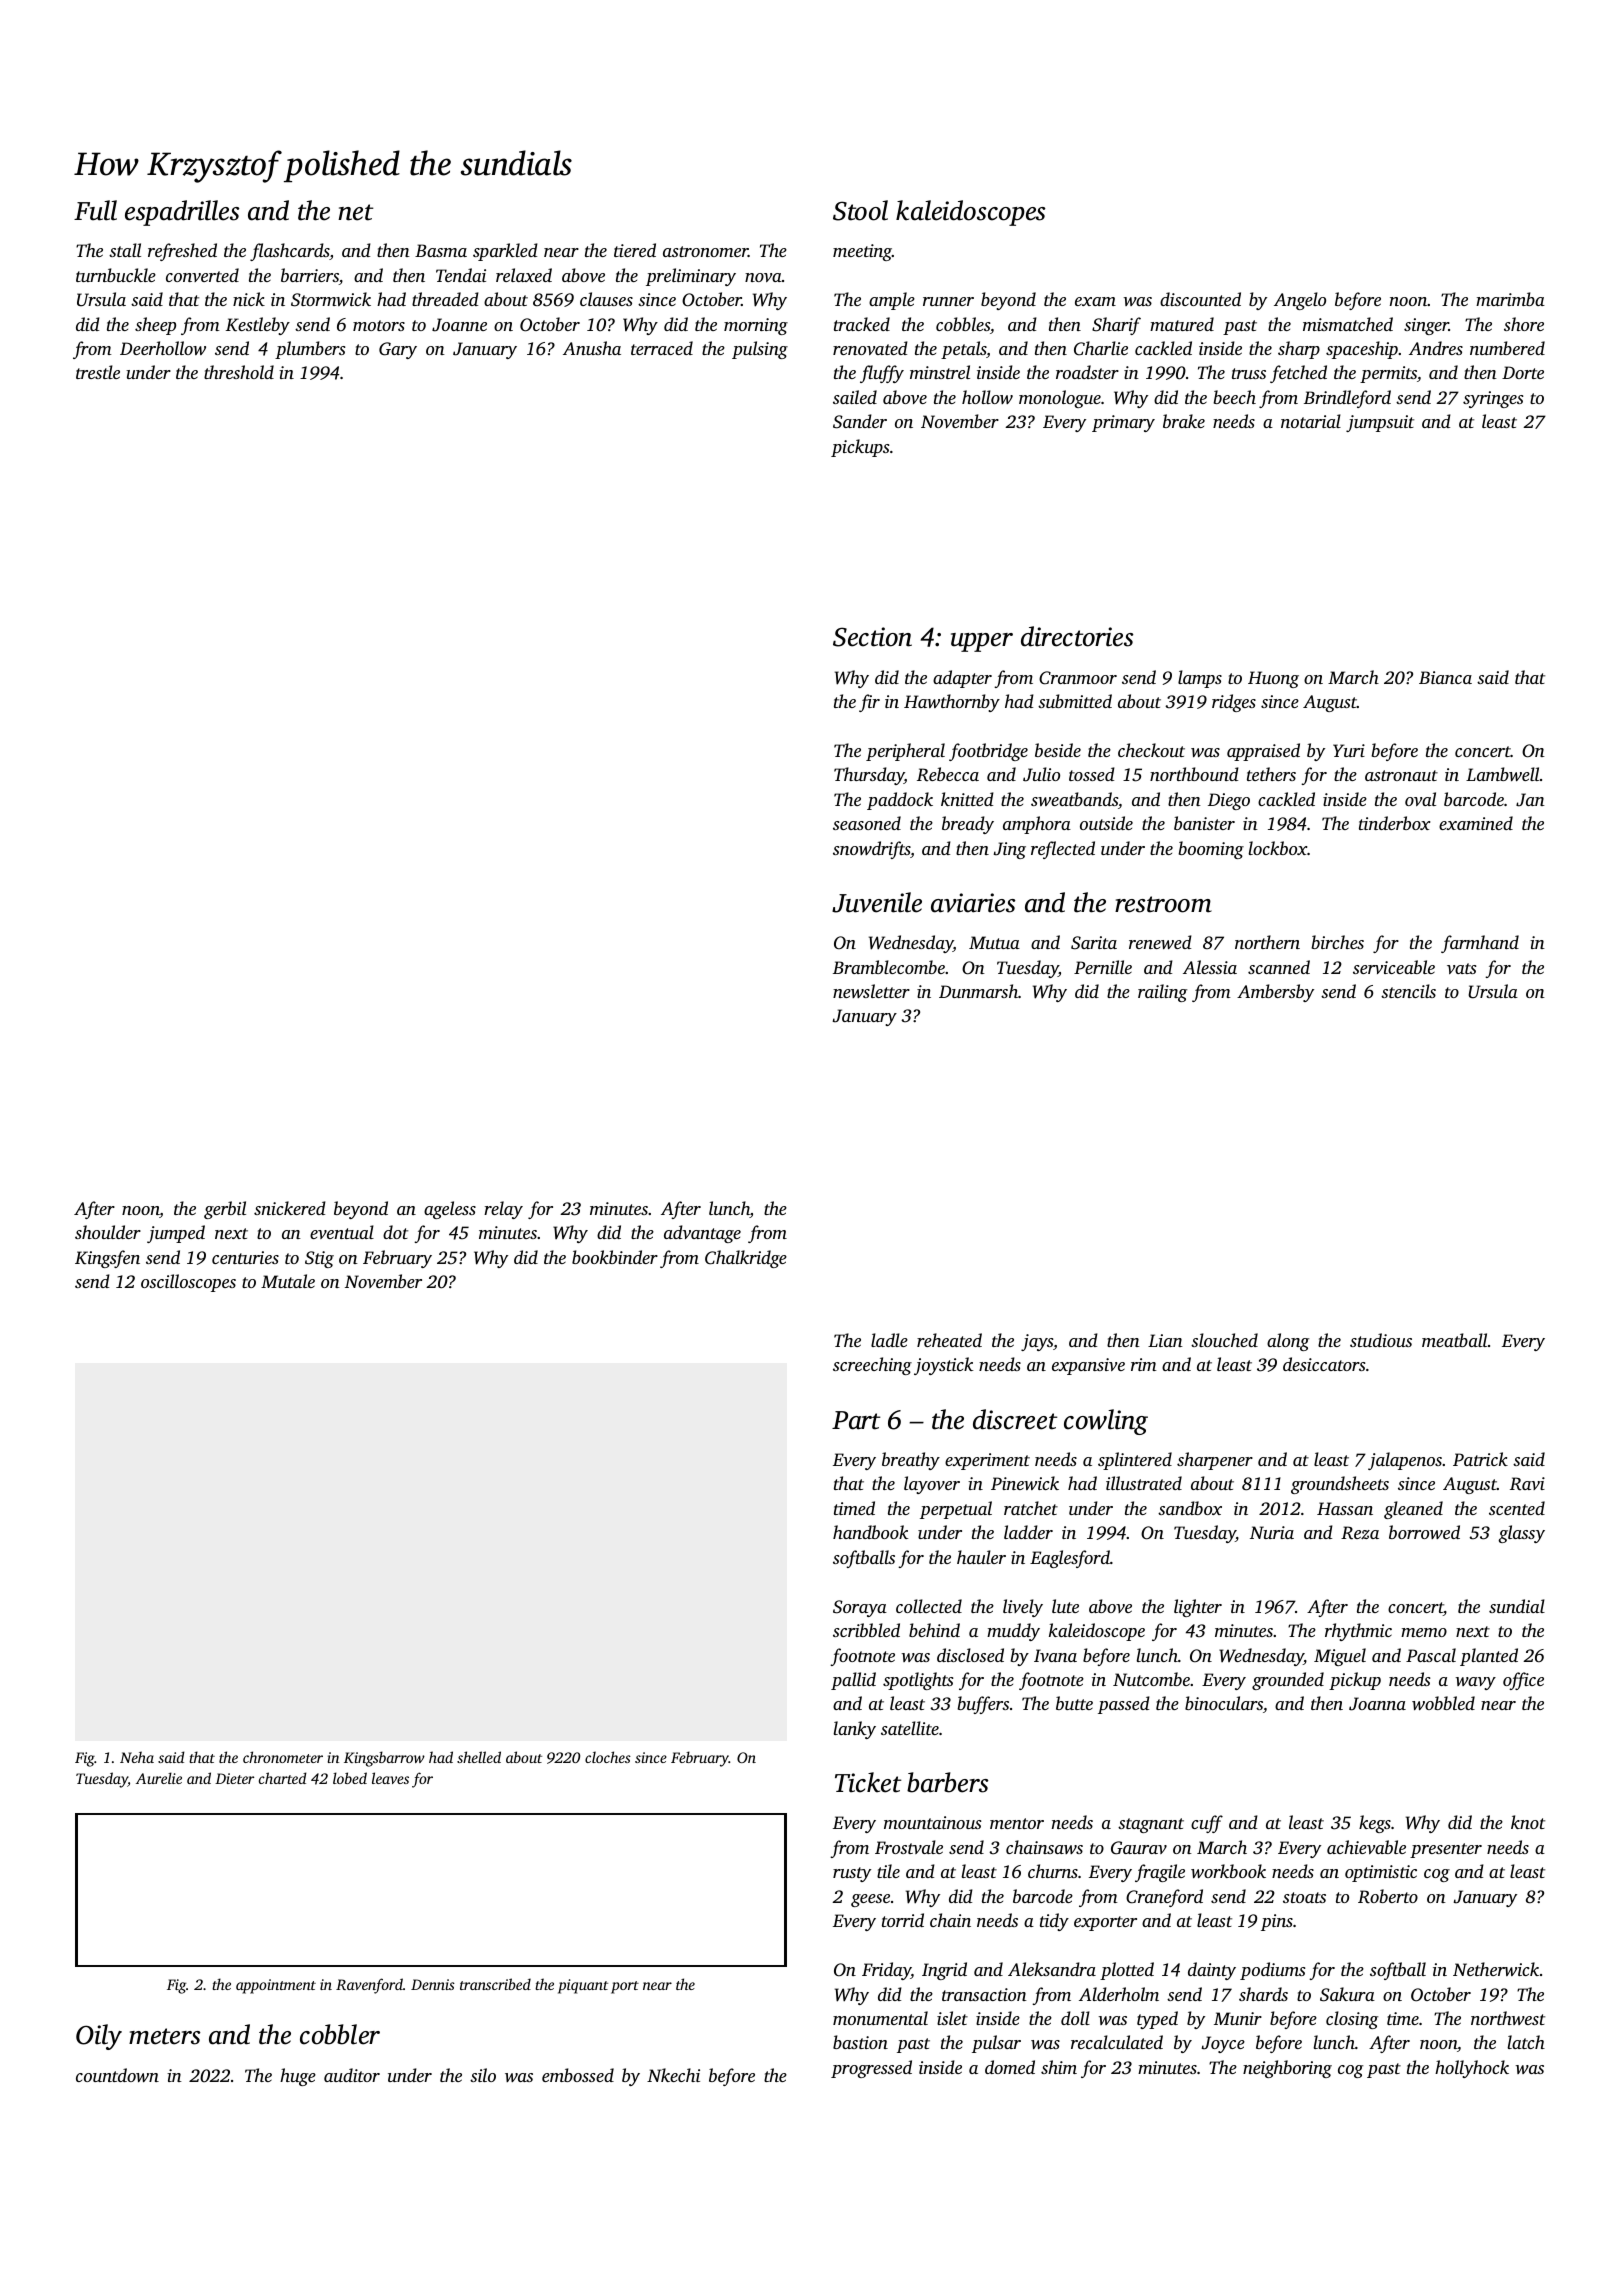 The width and height of the screenshot is (1620, 2292). I want to click on domed, so click(1010, 2067).
